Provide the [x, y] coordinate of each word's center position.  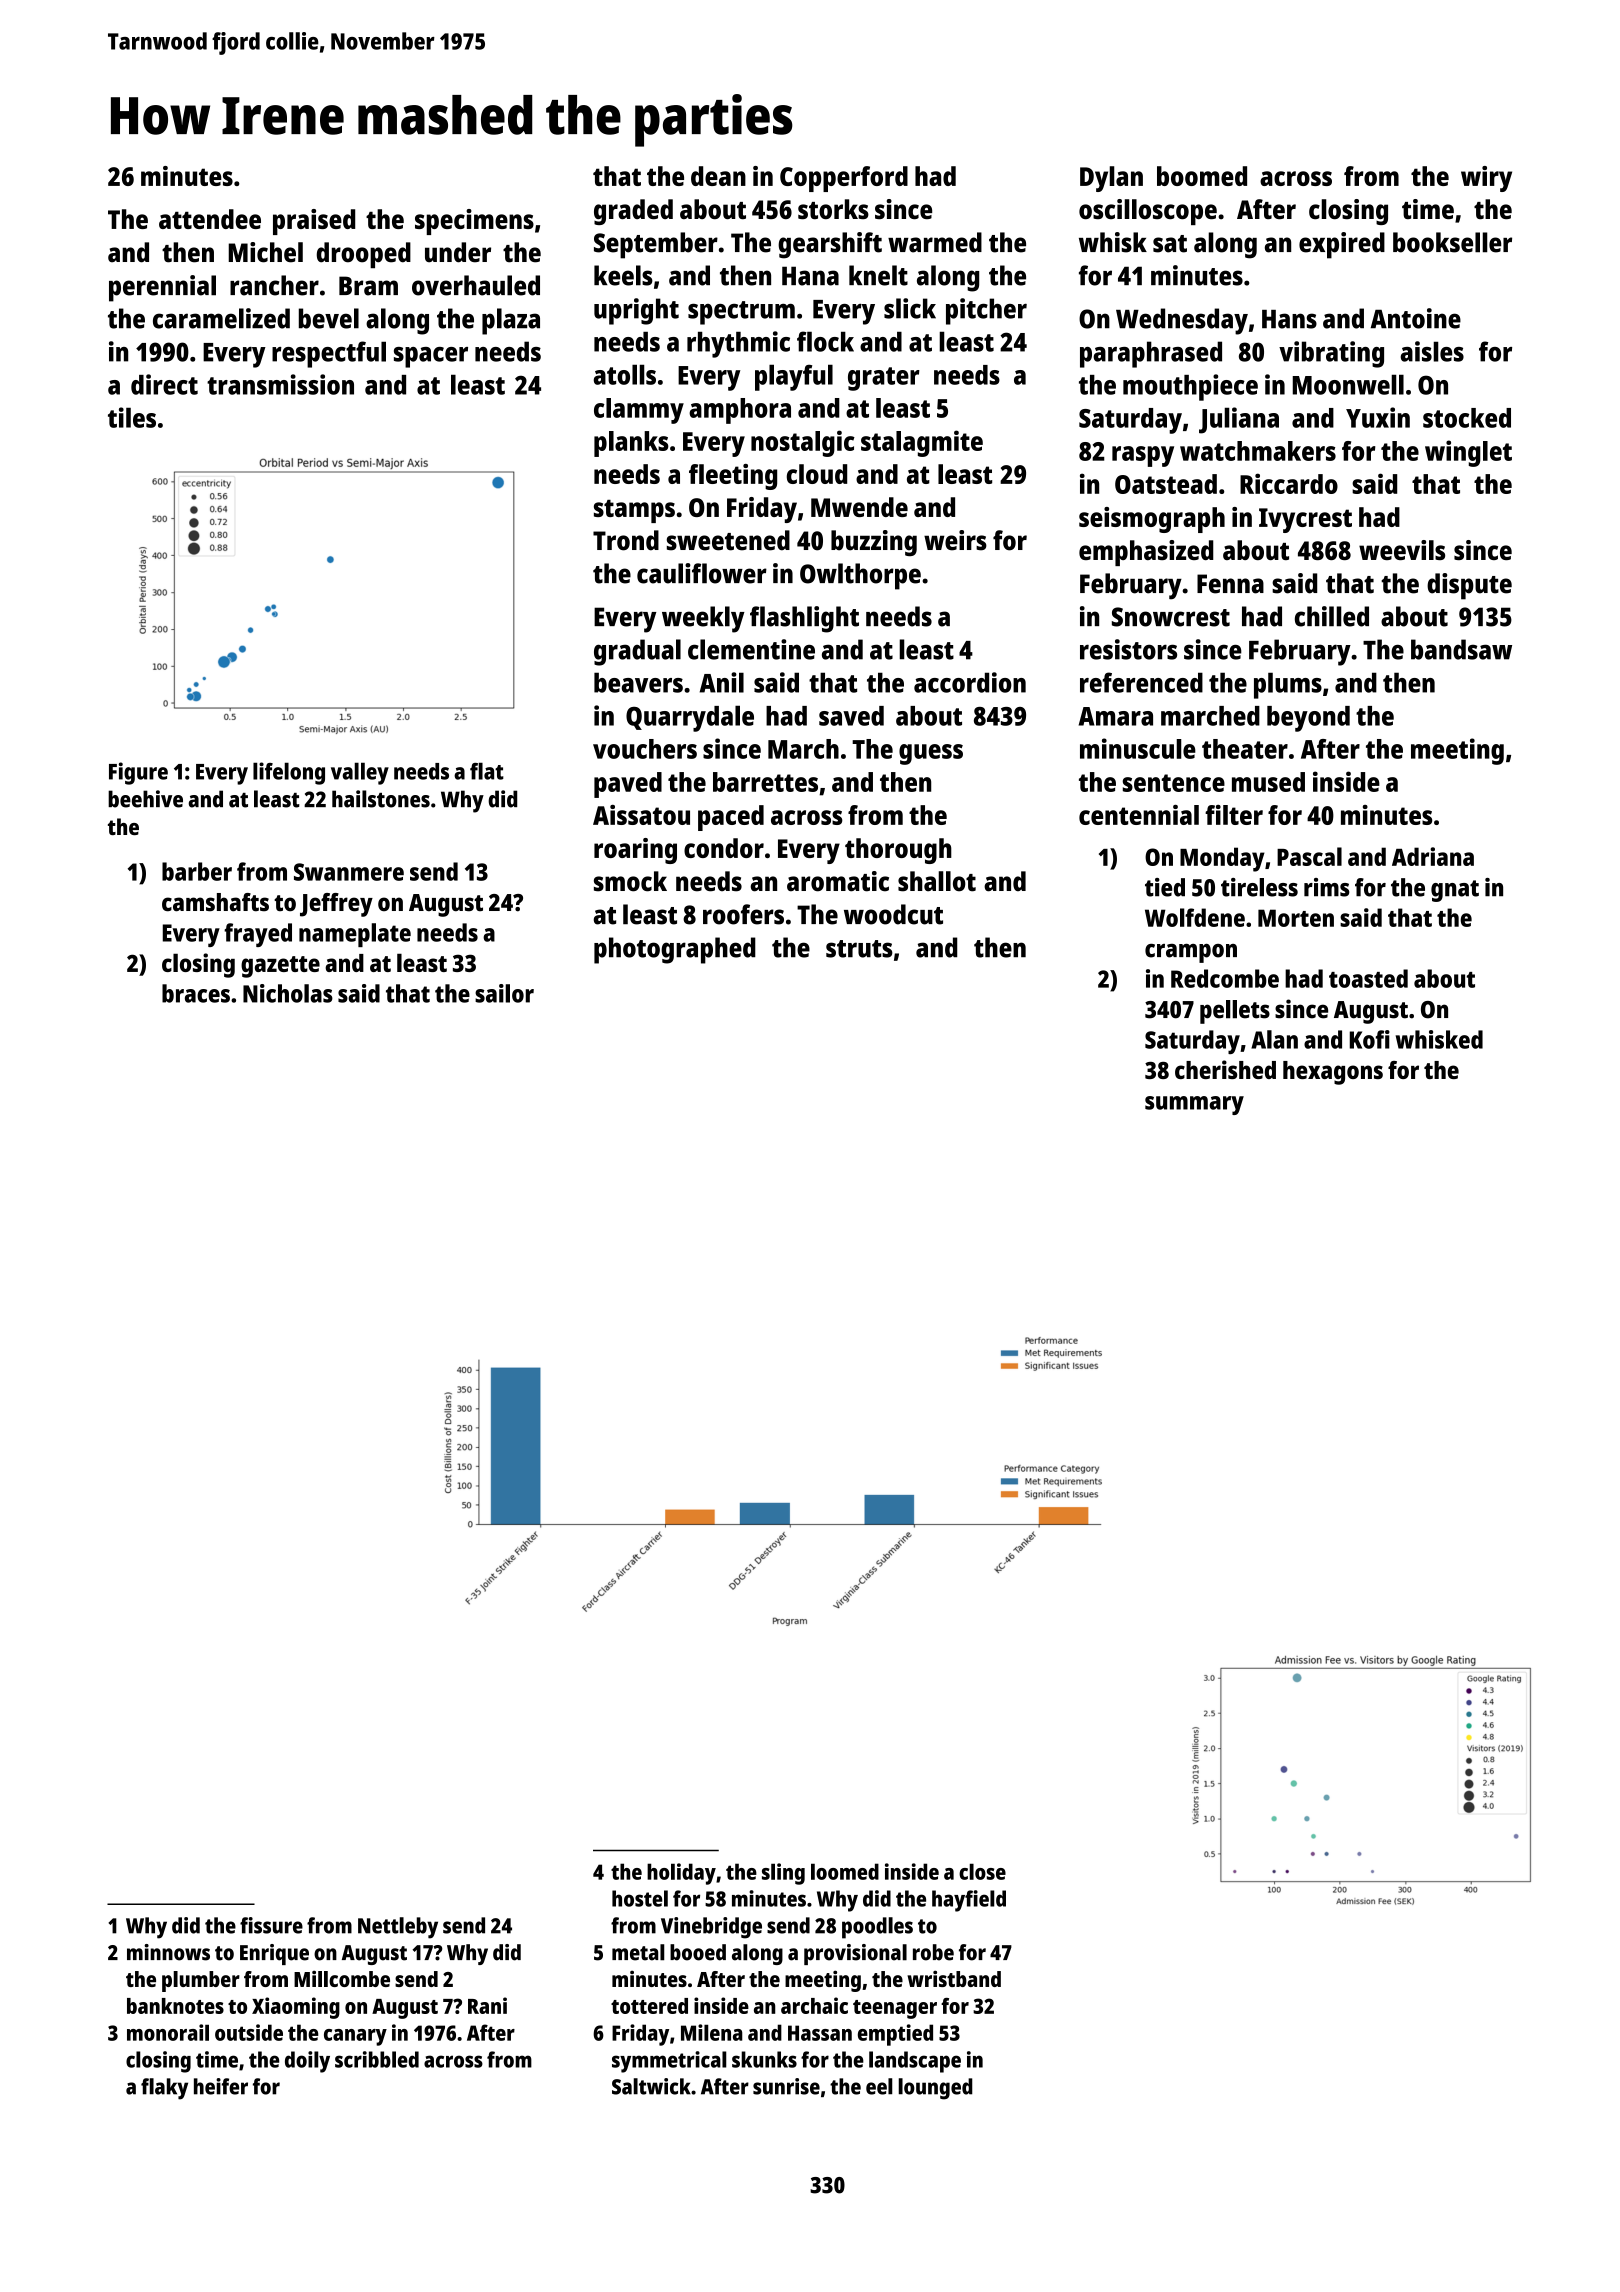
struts [859, 949]
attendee [210, 219]
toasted [1368, 978]
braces [196, 993]
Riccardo [1289, 483]
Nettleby [398, 1928]
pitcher [986, 311]
